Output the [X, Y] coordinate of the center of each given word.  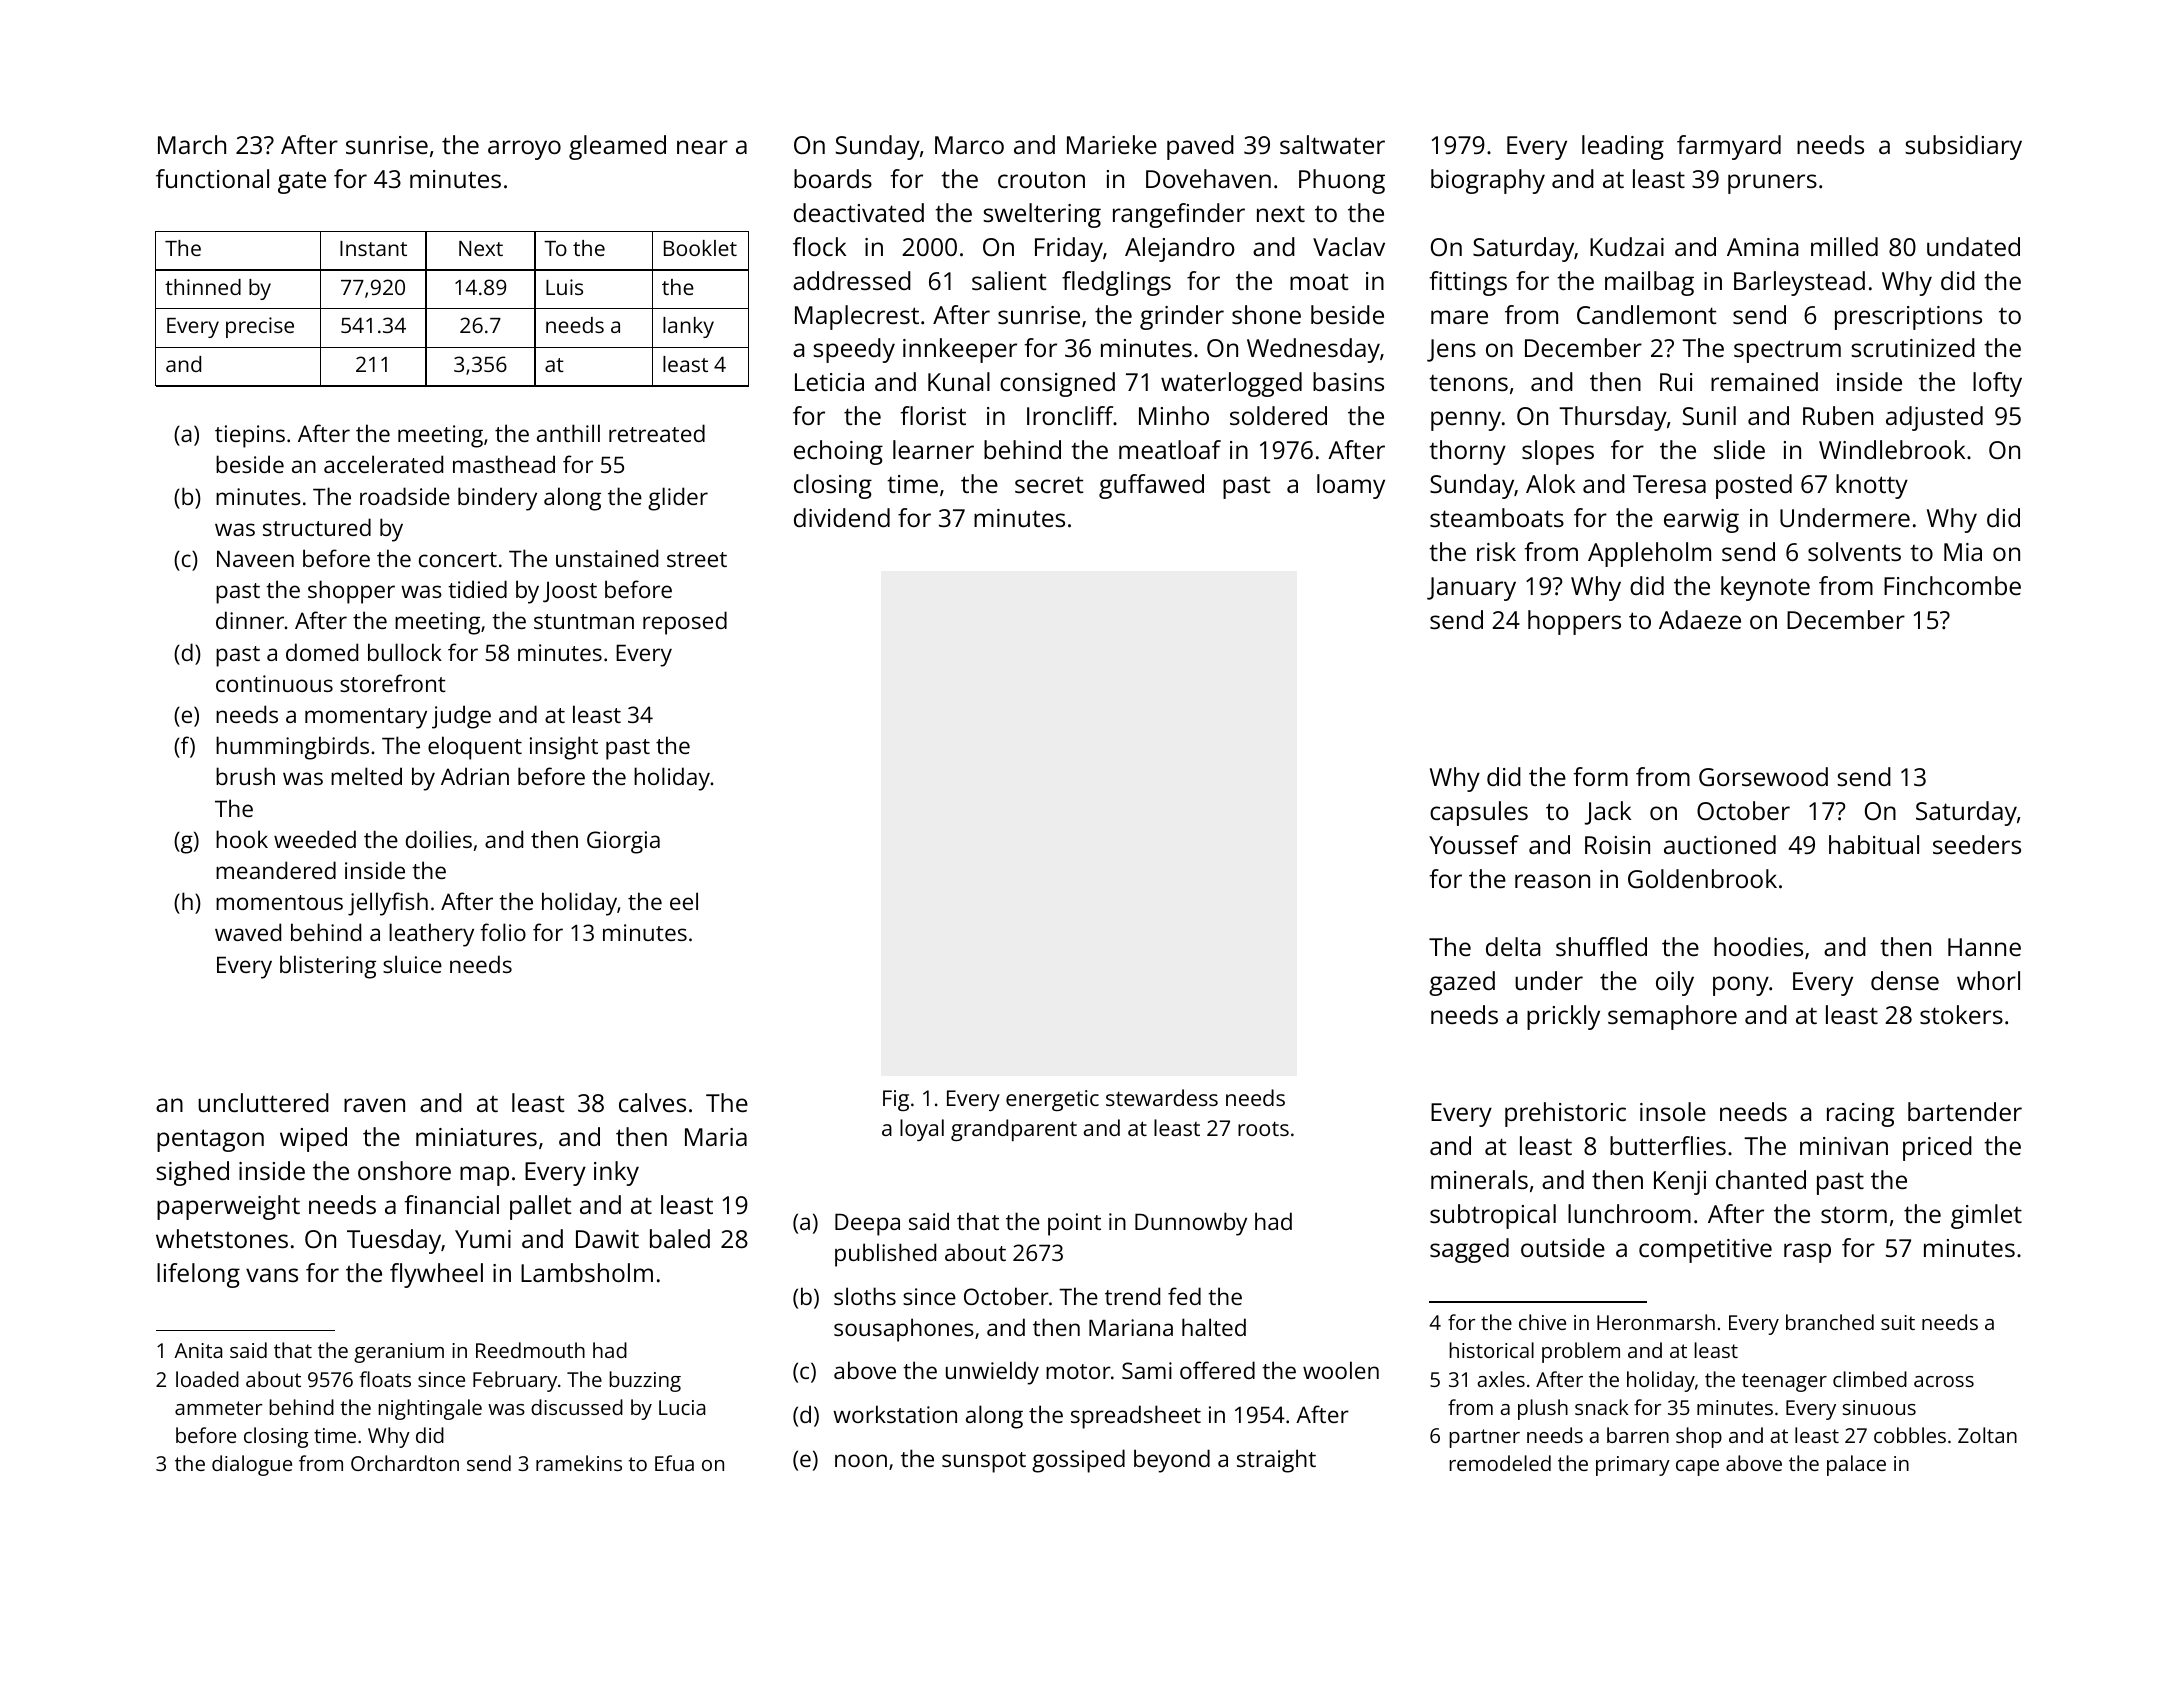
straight [1276, 1461]
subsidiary [1963, 147]
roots [1263, 1128]
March [192, 144]
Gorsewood [1763, 776]
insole [1673, 1111]
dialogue [252, 1465]
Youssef [1474, 844]
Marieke [1112, 144]
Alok [1550, 483]
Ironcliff [1070, 415]
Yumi [483, 1239]
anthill [568, 433]
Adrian [475, 776]
